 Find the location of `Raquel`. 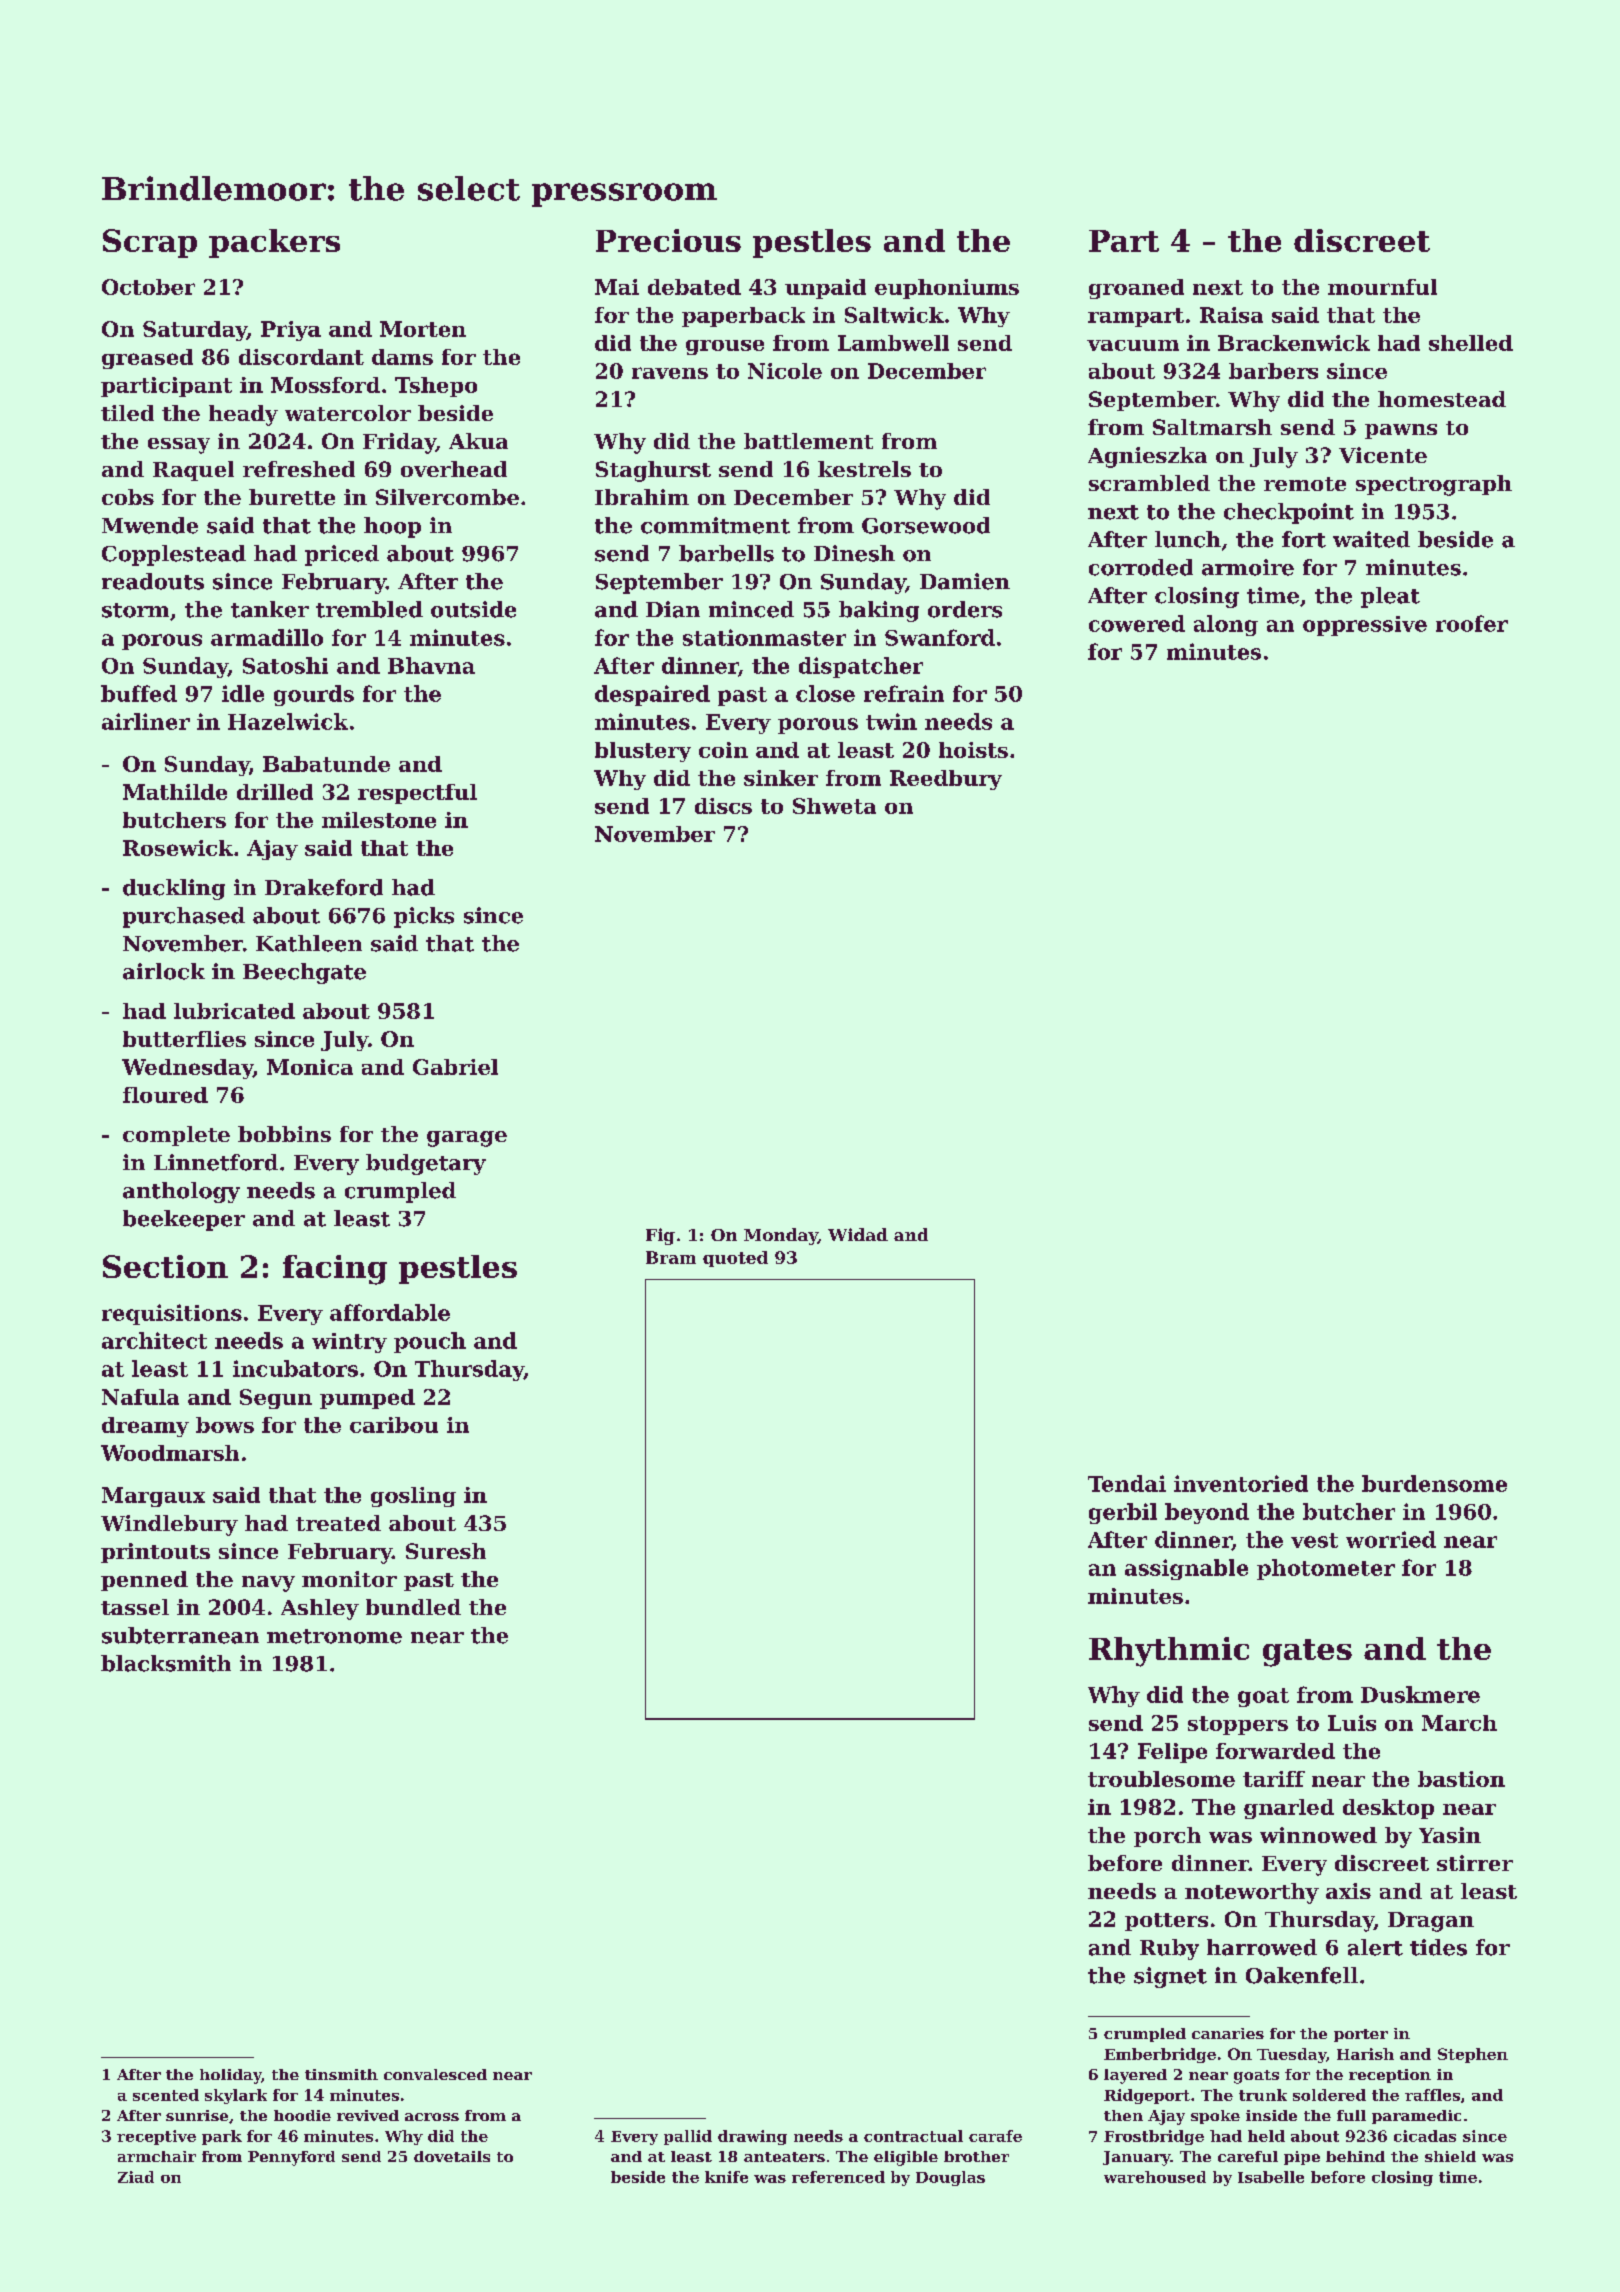

Raquel is located at coordinates (193, 471).
